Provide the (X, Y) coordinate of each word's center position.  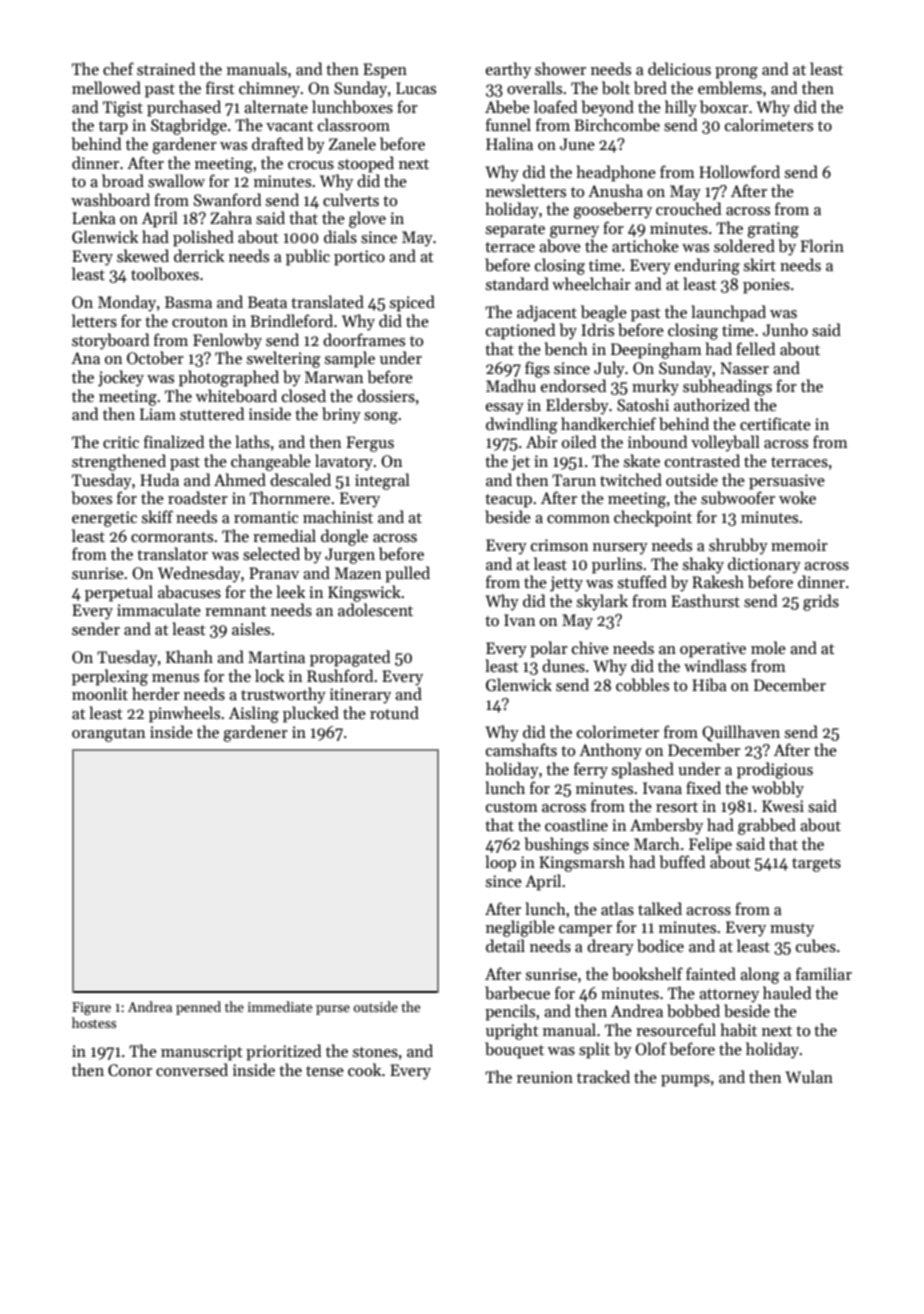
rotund (394, 712)
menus (175, 678)
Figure (91, 1008)
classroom (354, 124)
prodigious (775, 770)
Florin (822, 245)
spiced (412, 303)
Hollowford (739, 171)
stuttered (212, 413)
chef (118, 68)
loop (500, 863)
